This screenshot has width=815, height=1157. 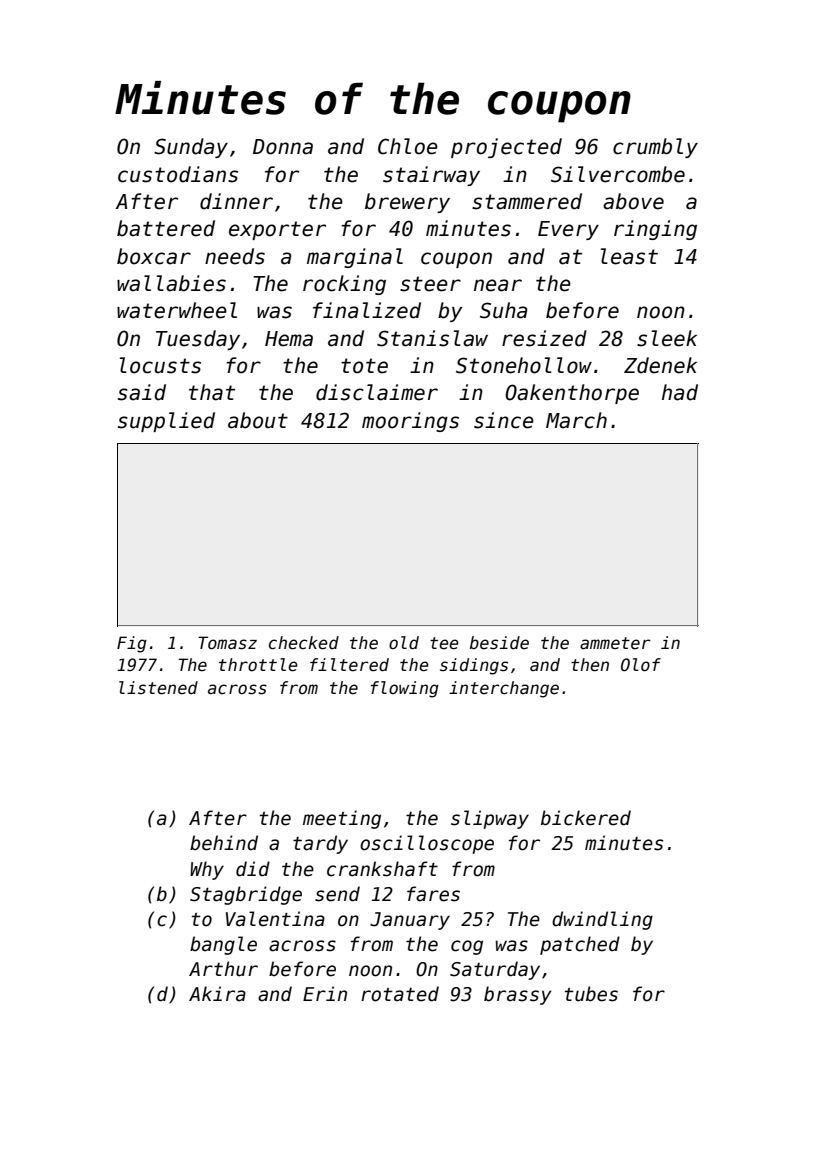 What do you see at coordinates (655, 148) in the screenshot?
I see `crumbly` at bounding box center [655, 148].
